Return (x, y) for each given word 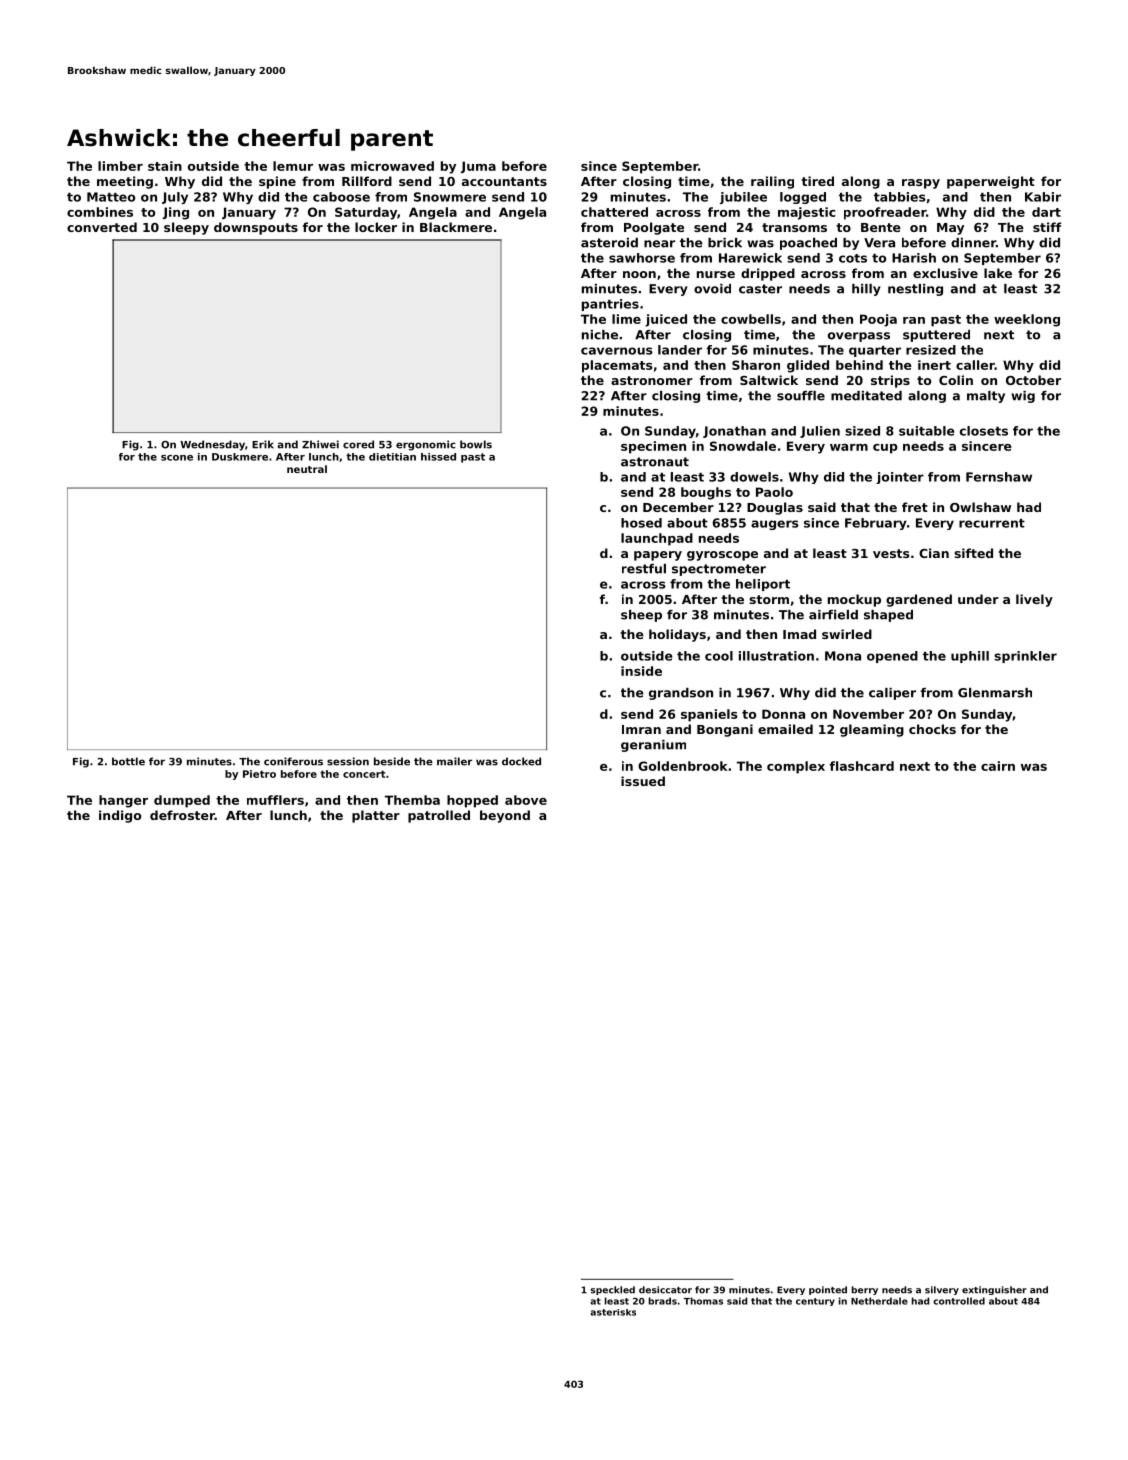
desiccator (665, 1290)
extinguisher (994, 1290)
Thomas (703, 1301)
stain (165, 166)
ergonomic (426, 445)
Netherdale (879, 1301)
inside (641, 671)
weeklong (1027, 320)
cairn (998, 766)
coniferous (293, 761)
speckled (613, 1290)
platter (376, 816)
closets (984, 431)
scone (177, 458)
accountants (504, 181)
